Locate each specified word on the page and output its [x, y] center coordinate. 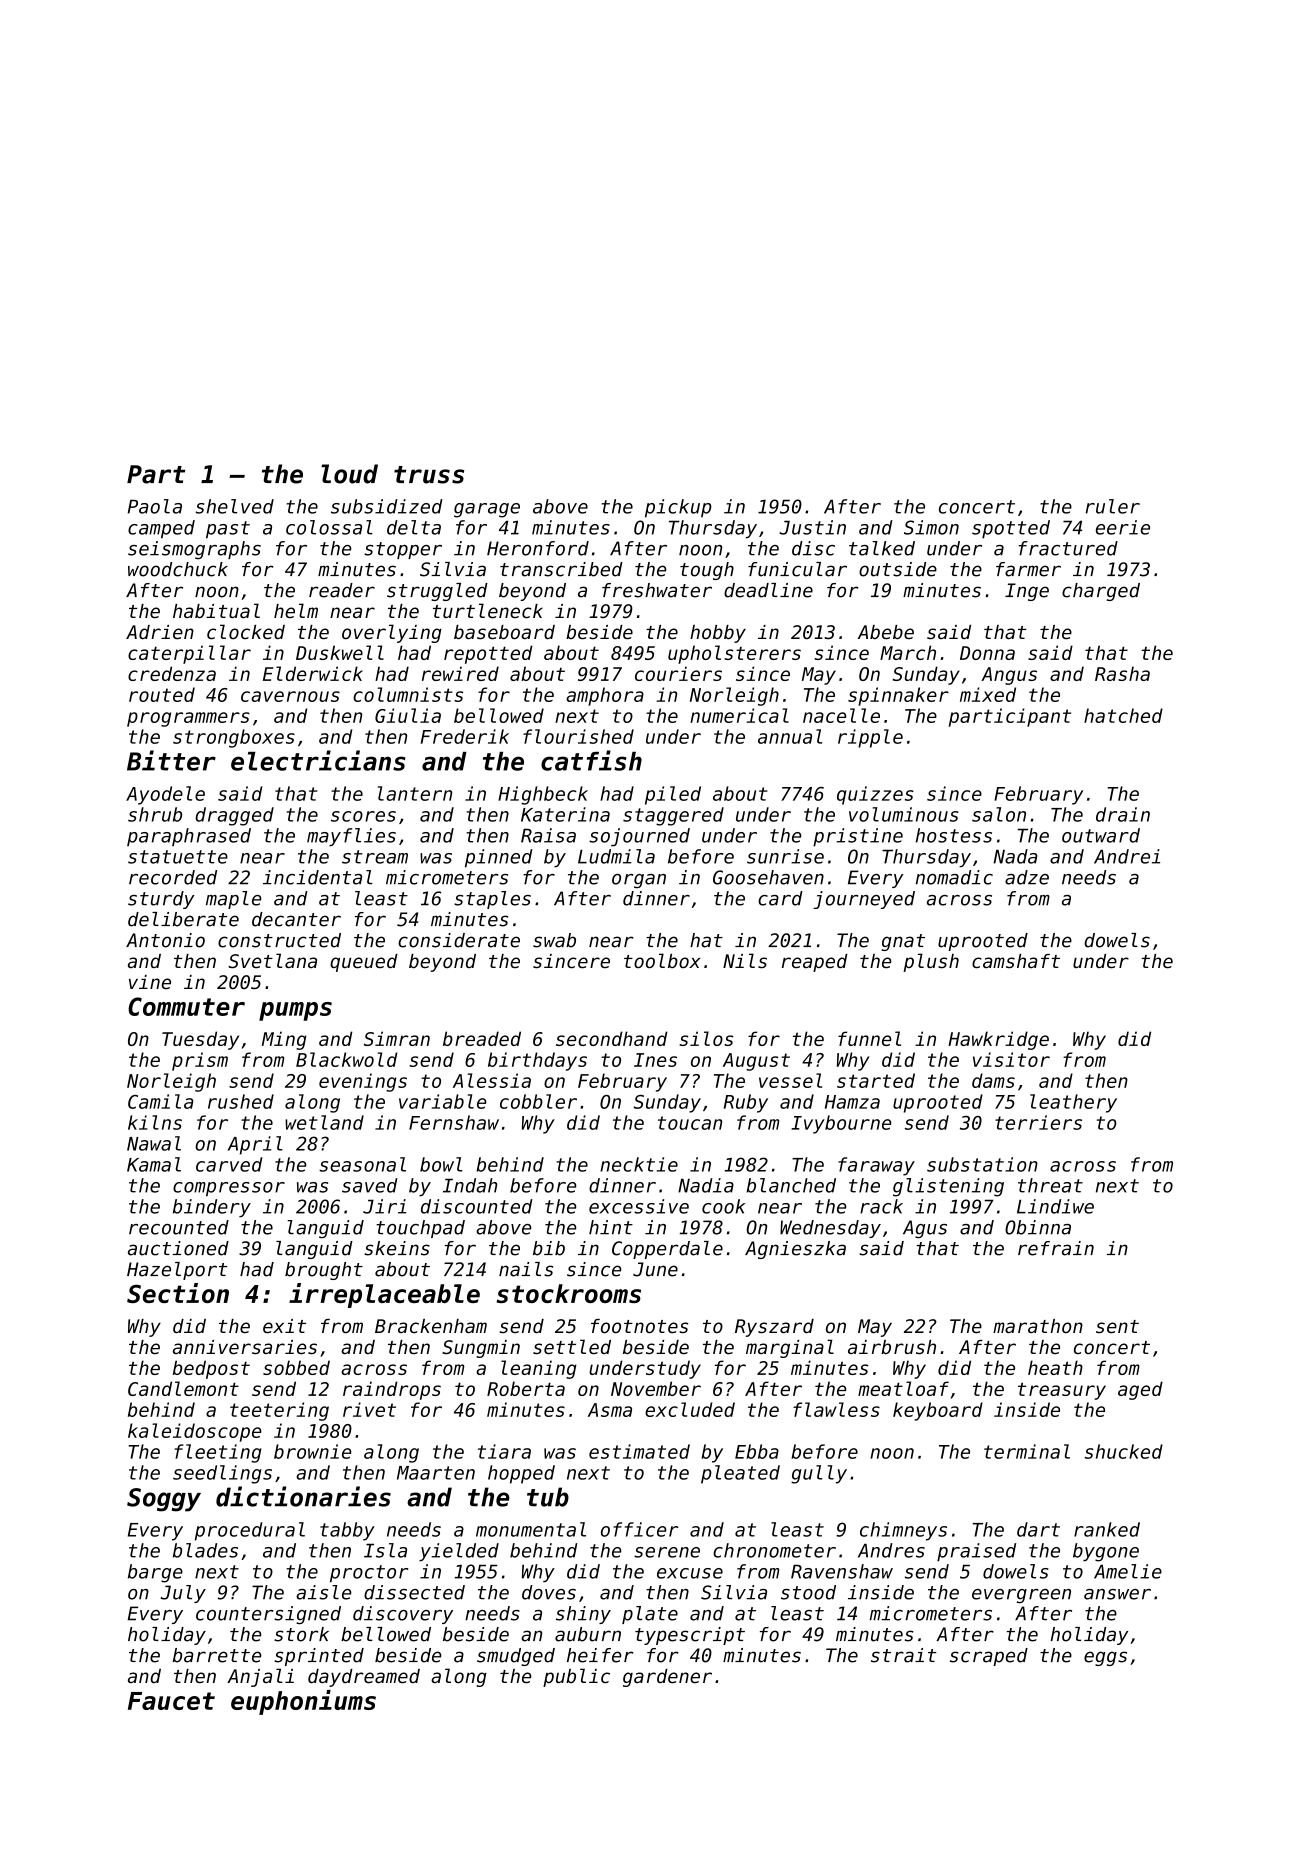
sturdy [161, 900]
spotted [1011, 529]
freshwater [657, 590]
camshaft [1016, 961]
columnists [408, 694]
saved [370, 1185]
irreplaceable [384, 1295]
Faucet [171, 1701]
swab [554, 940]
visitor [1011, 1059]
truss [429, 475]
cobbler [538, 1101]
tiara [504, 1451]
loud [349, 474]
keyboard [938, 1411]
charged [1101, 592]
